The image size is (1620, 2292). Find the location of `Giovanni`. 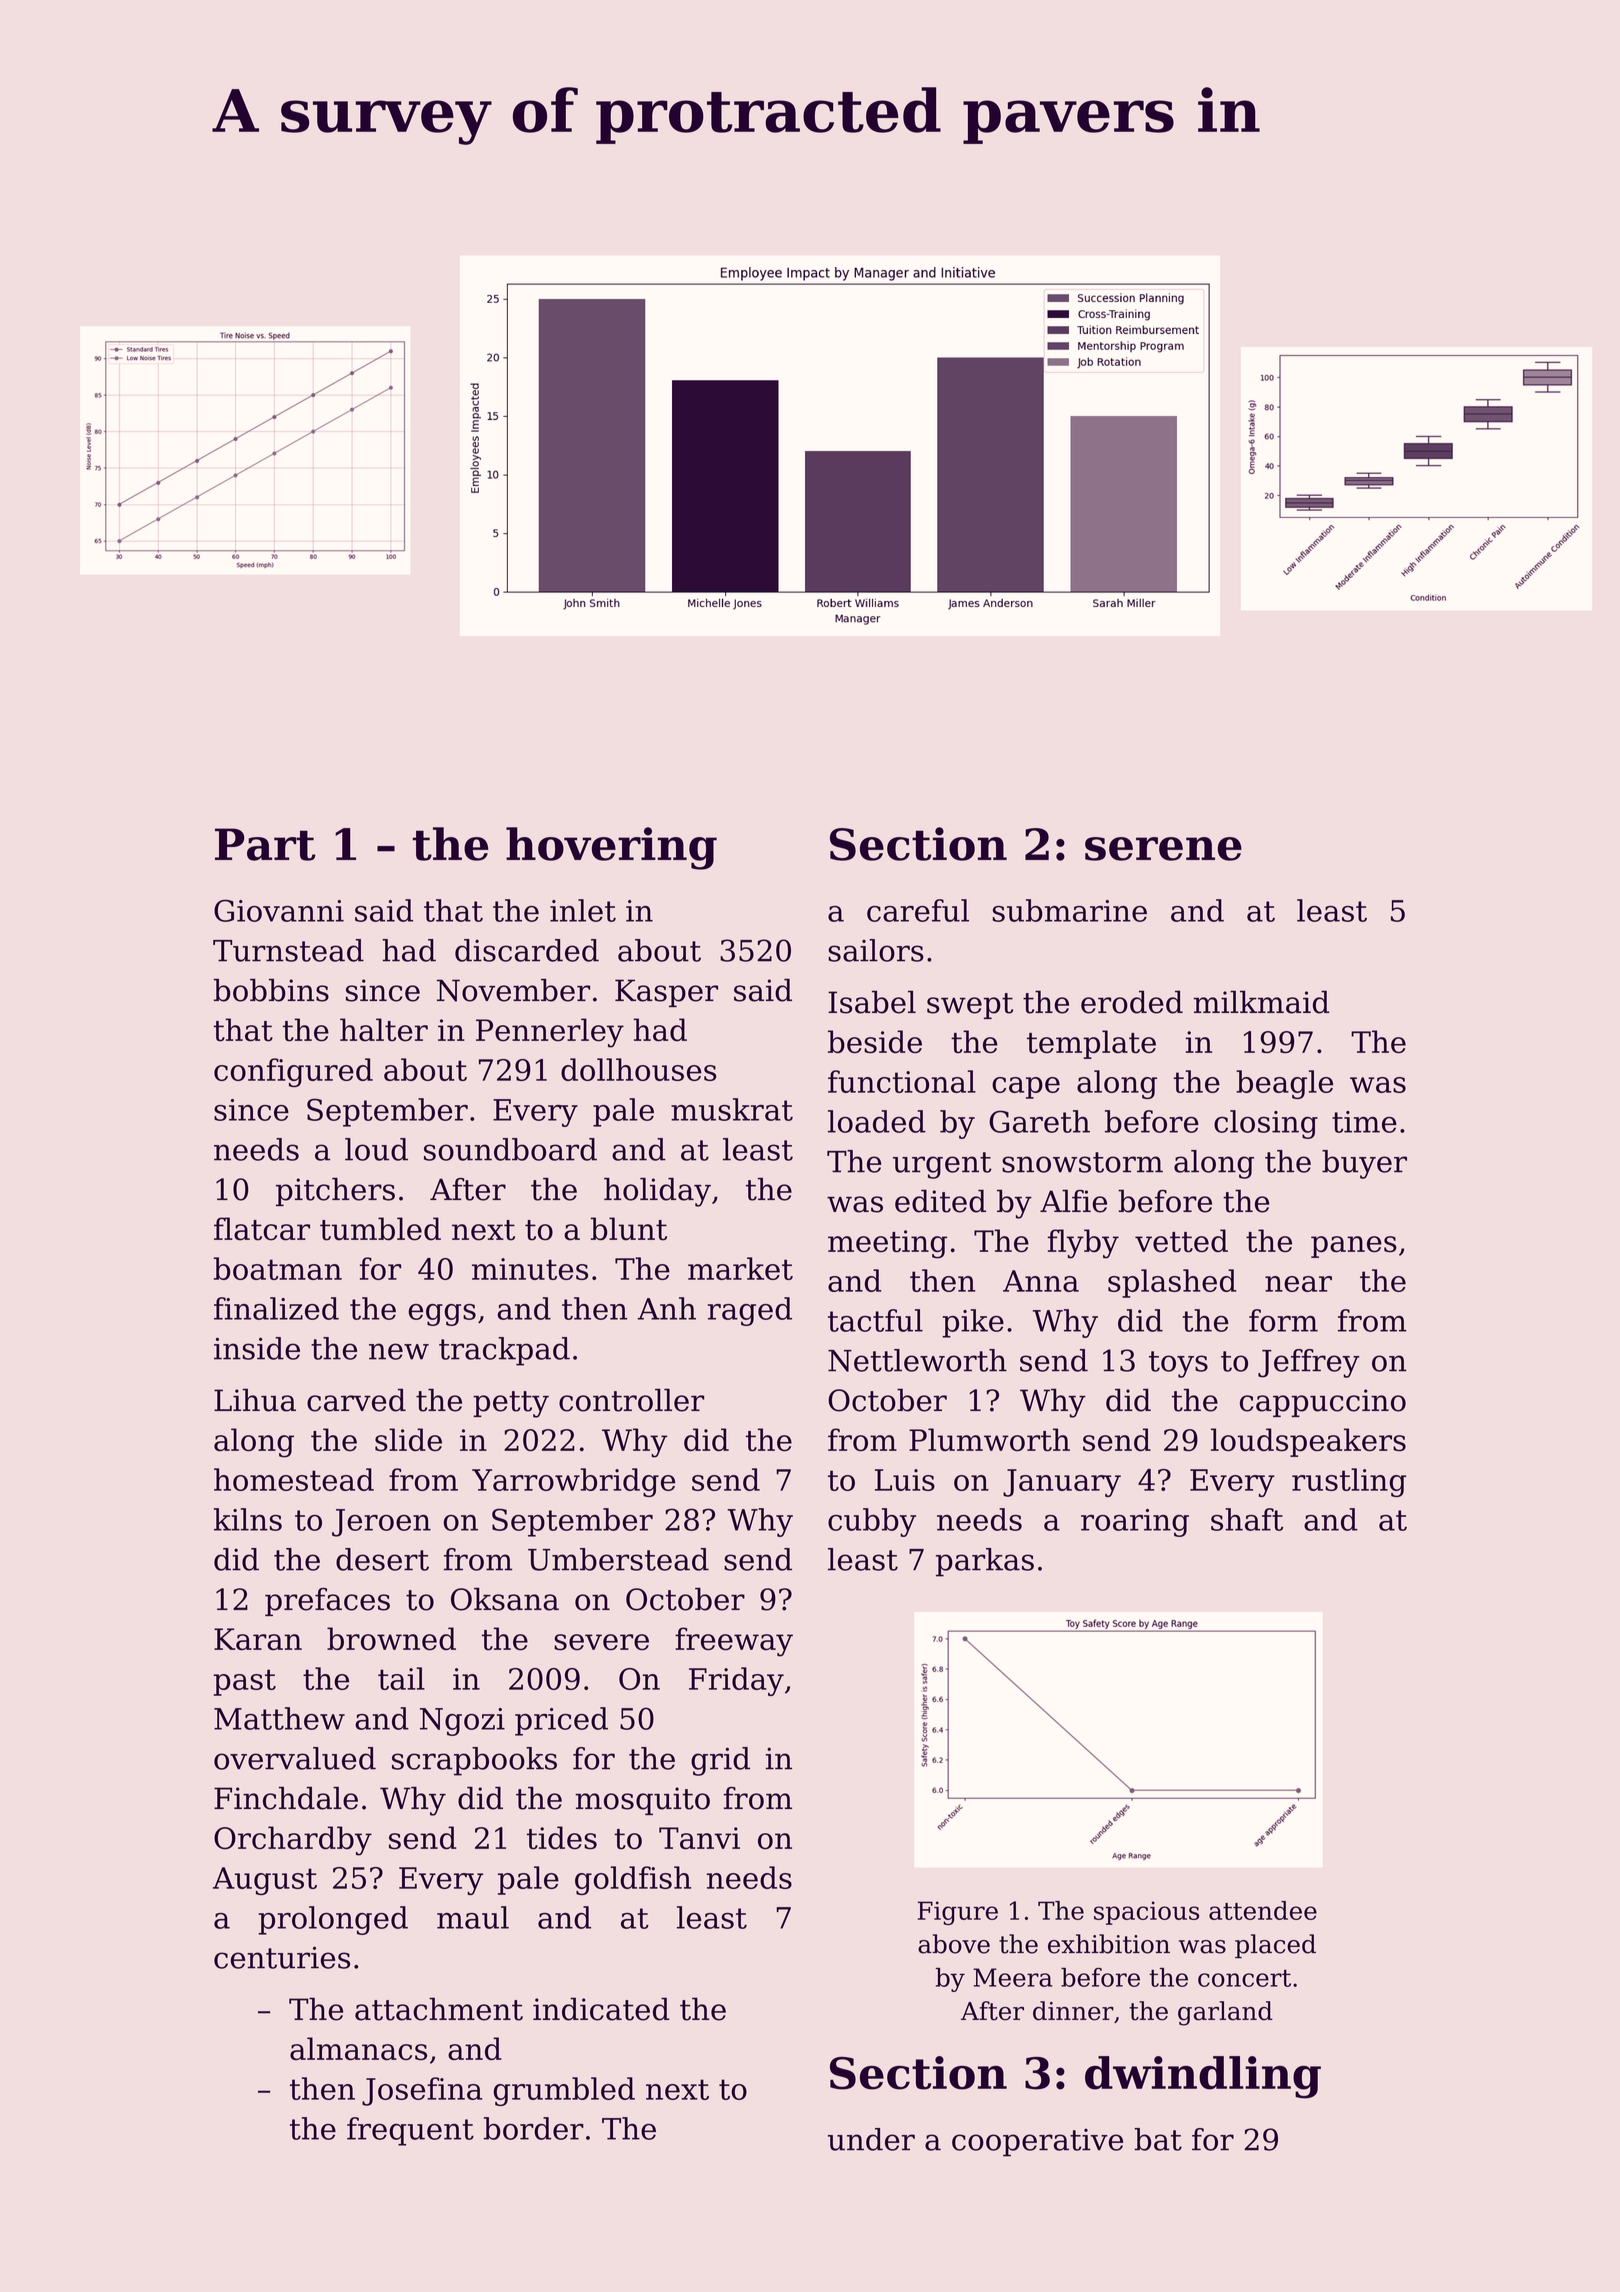

Giovanni is located at coordinates (279, 910).
